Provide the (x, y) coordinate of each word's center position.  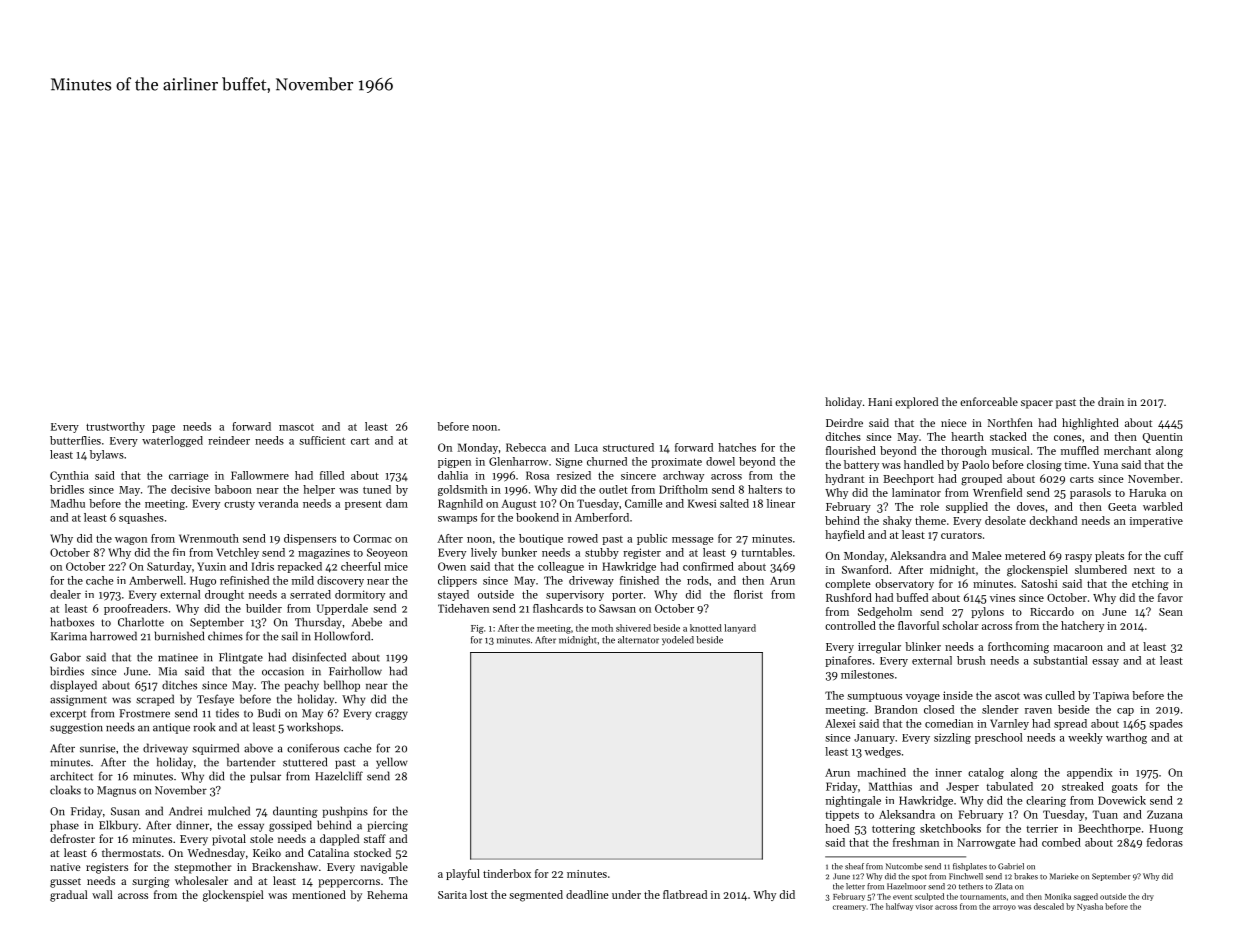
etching (1150, 585)
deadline (587, 894)
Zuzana (1165, 814)
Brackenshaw (285, 866)
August (518, 504)
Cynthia (69, 476)
